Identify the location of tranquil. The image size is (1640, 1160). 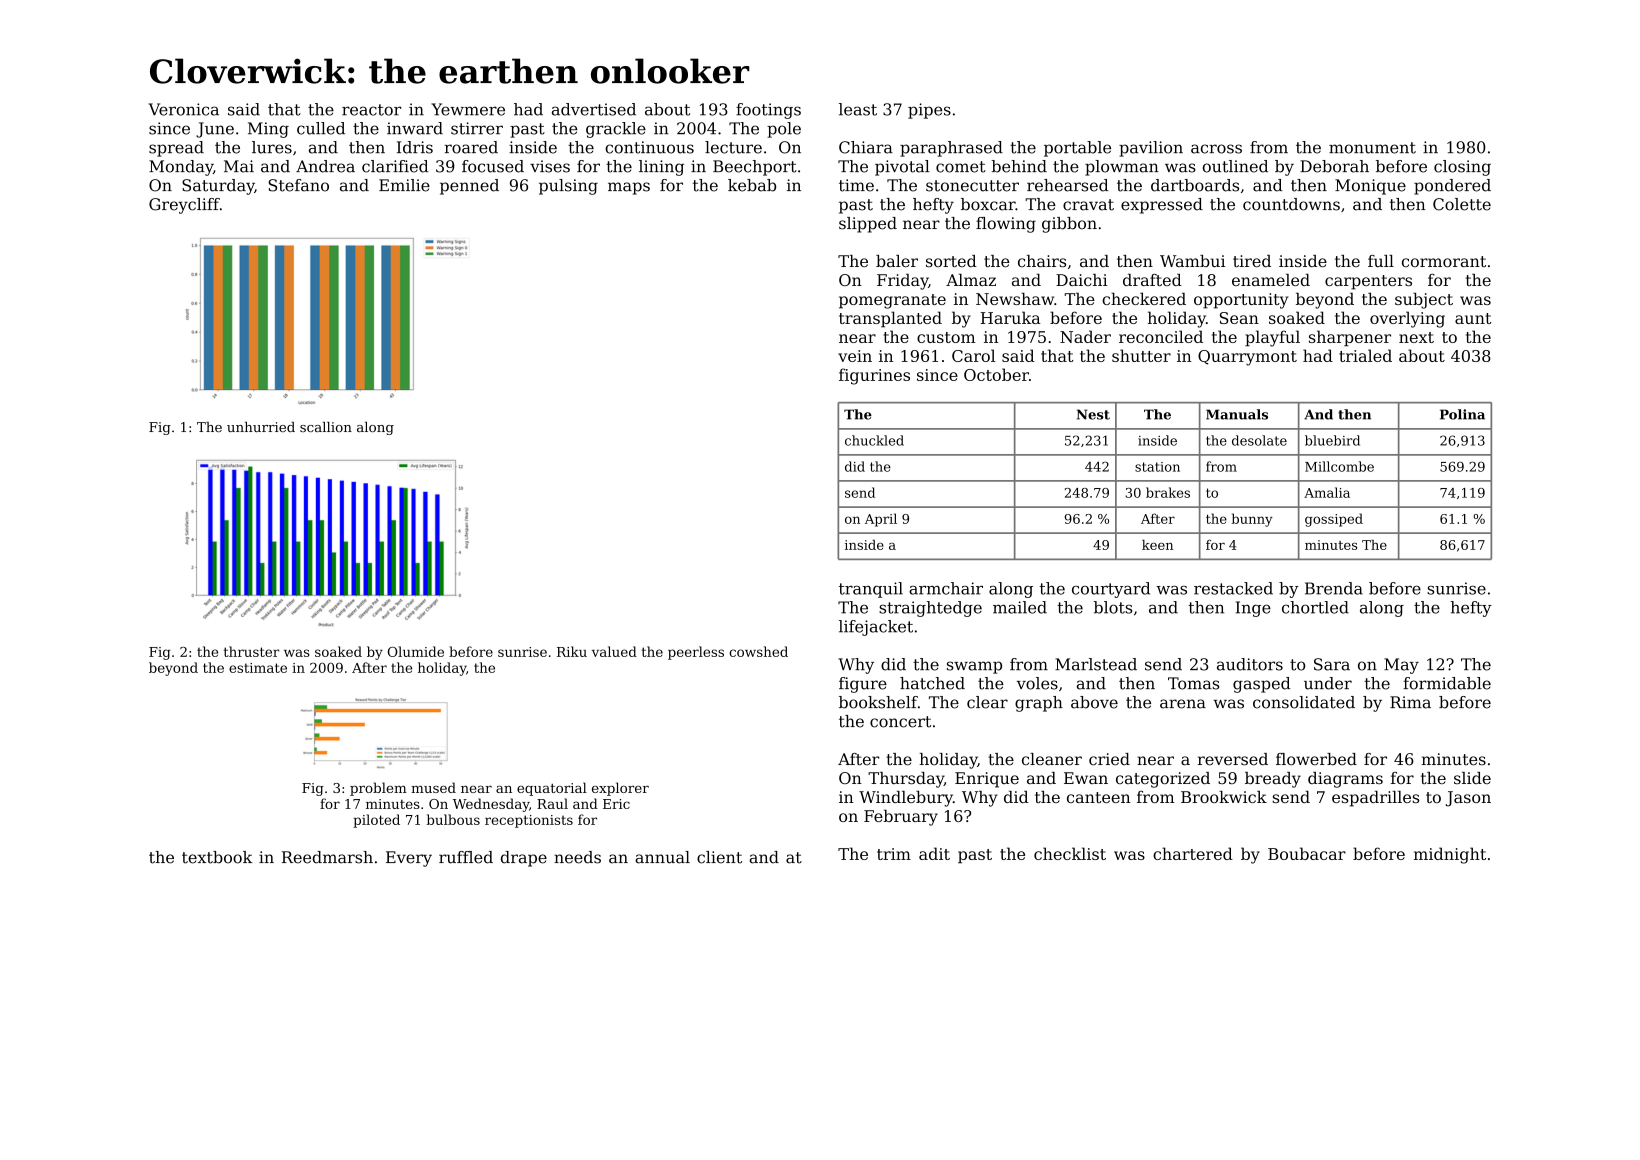
(871, 590).
